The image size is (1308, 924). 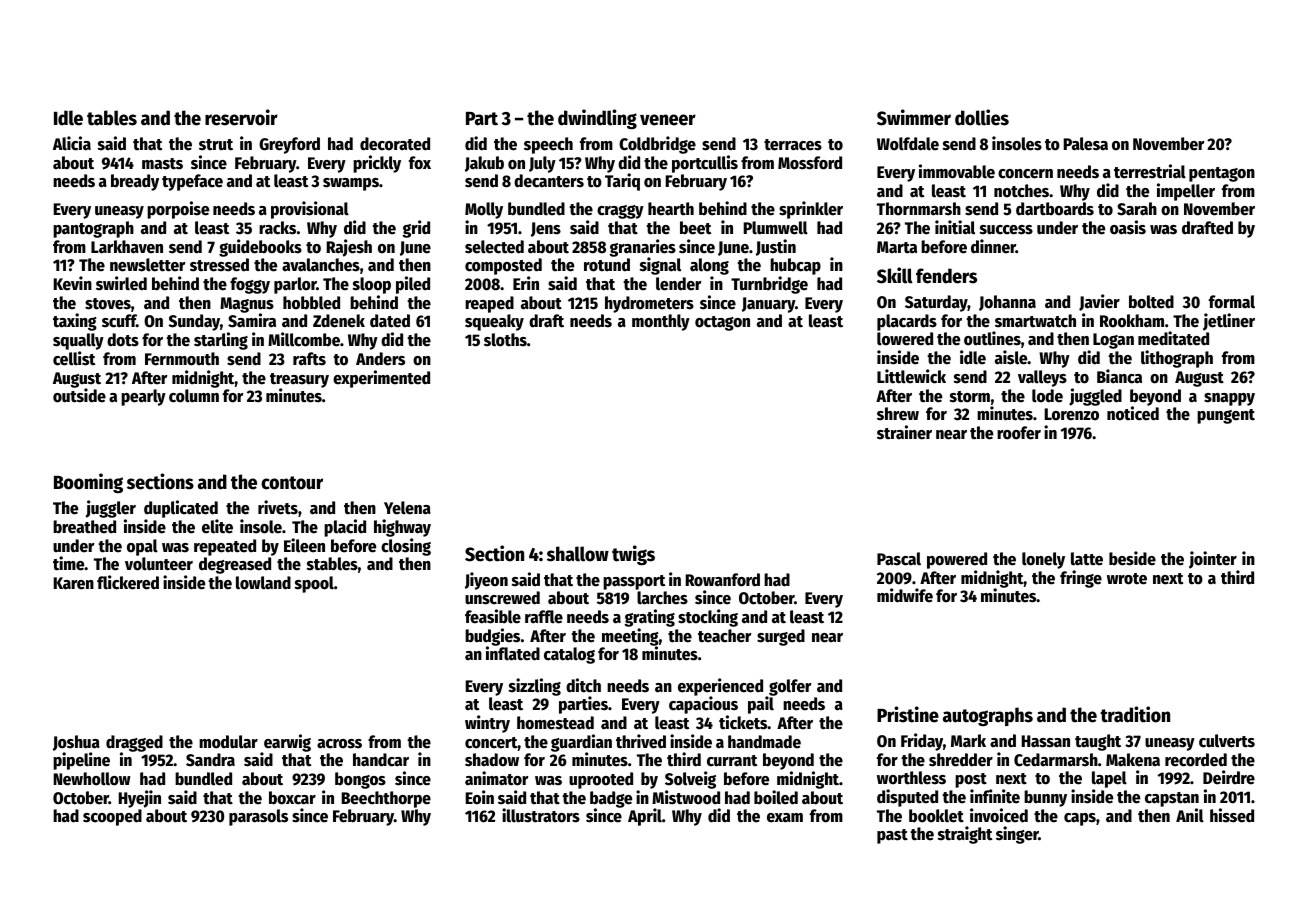 I want to click on bready, so click(x=135, y=182).
